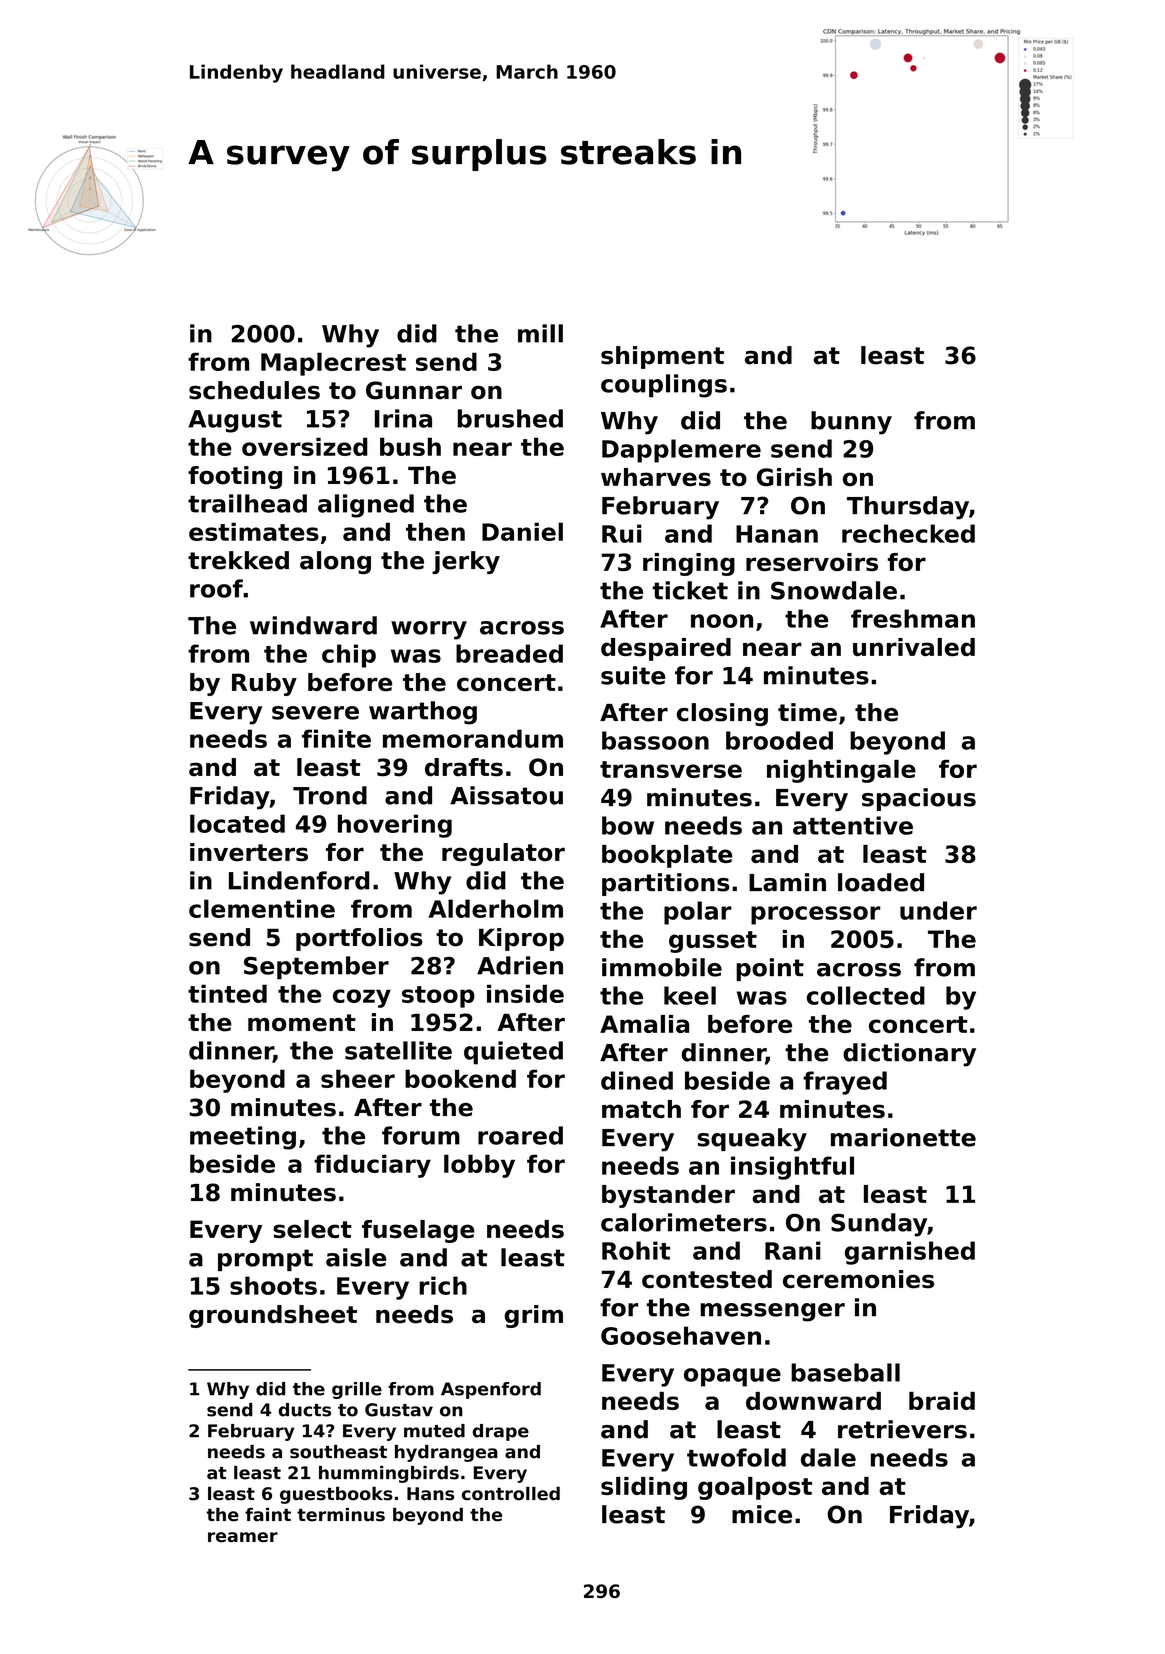 This screenshot has width=1165, height=1654. Describe the element at coordinates (938, 910) in the screenshot. I see `under` at that location.
